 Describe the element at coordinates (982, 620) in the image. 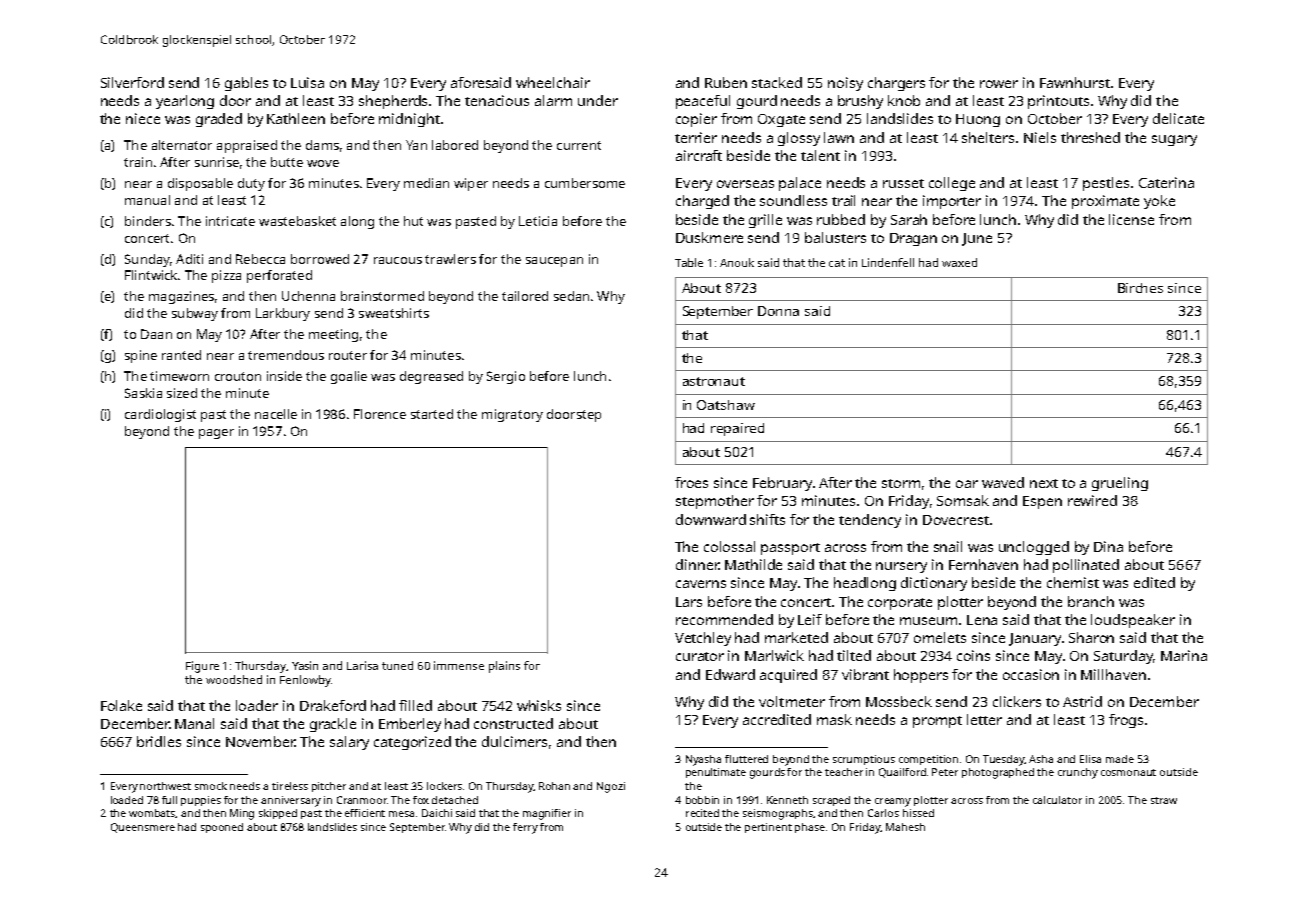

I see `Lena` at that location.
